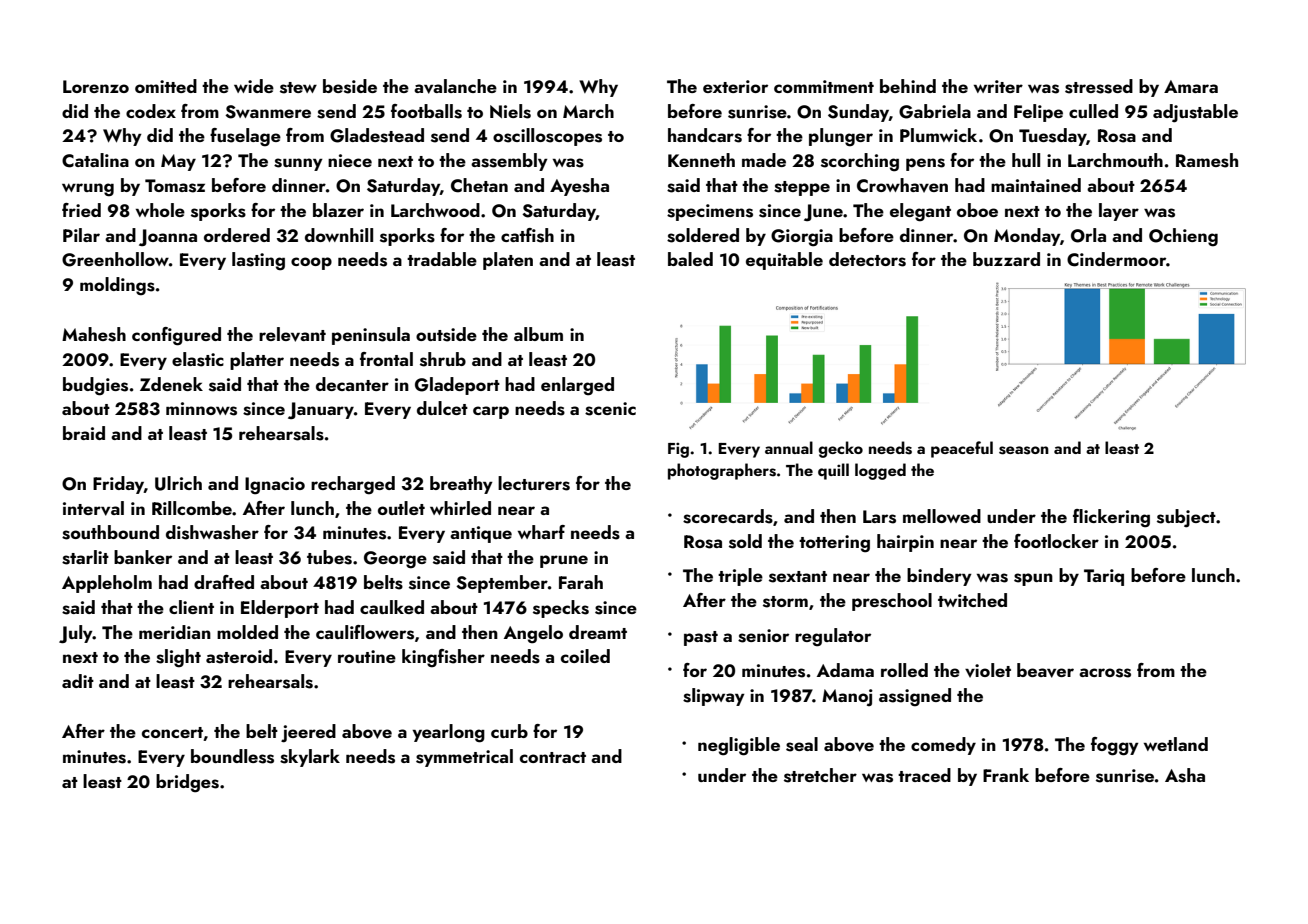 The height and width of the screenshot is (924, 1308). What do you see at coordinates (1093, 111) in the screenshot?
I see `culled` at bounding box center [1093, 111].
